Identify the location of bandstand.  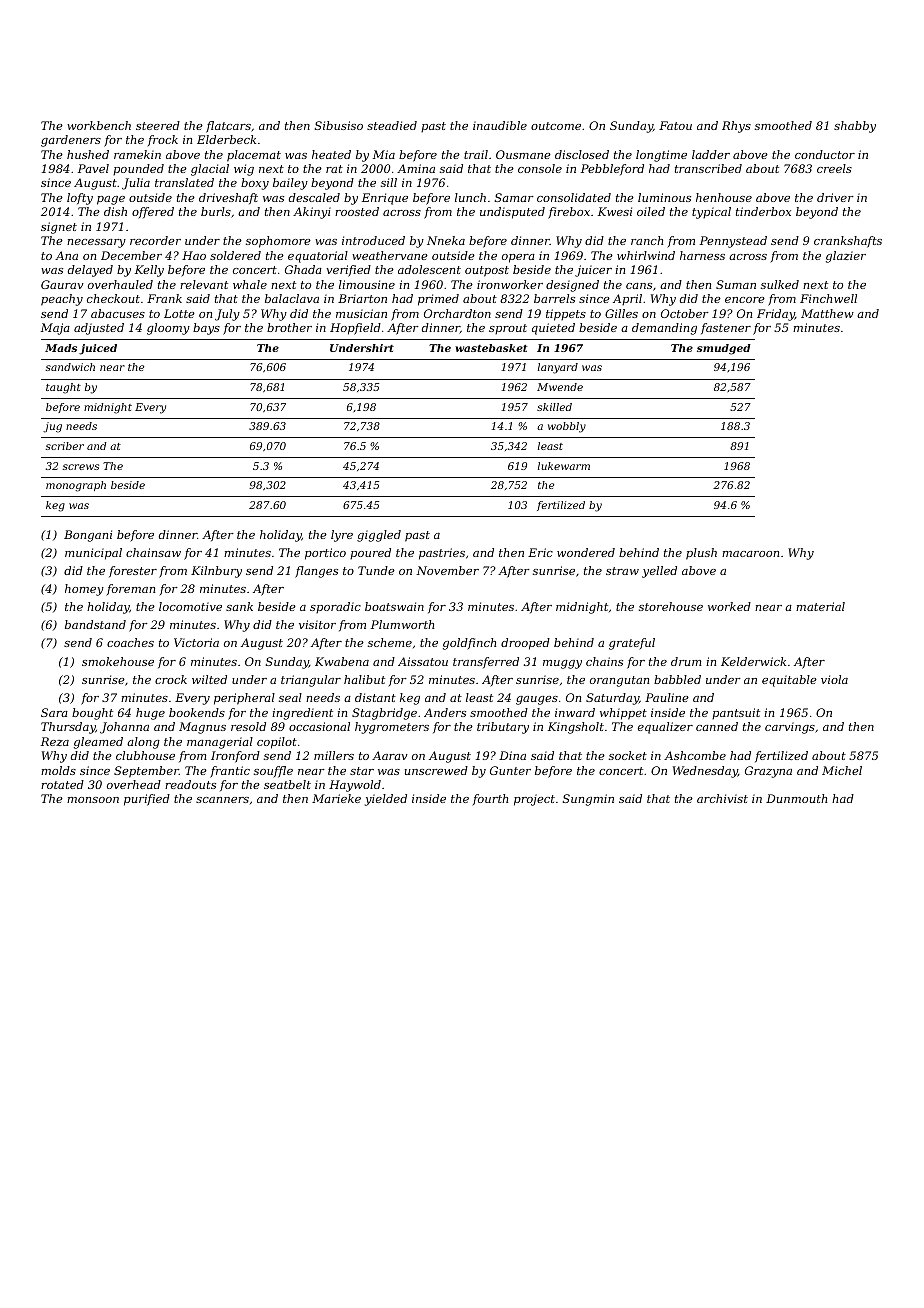
(95, 624).
